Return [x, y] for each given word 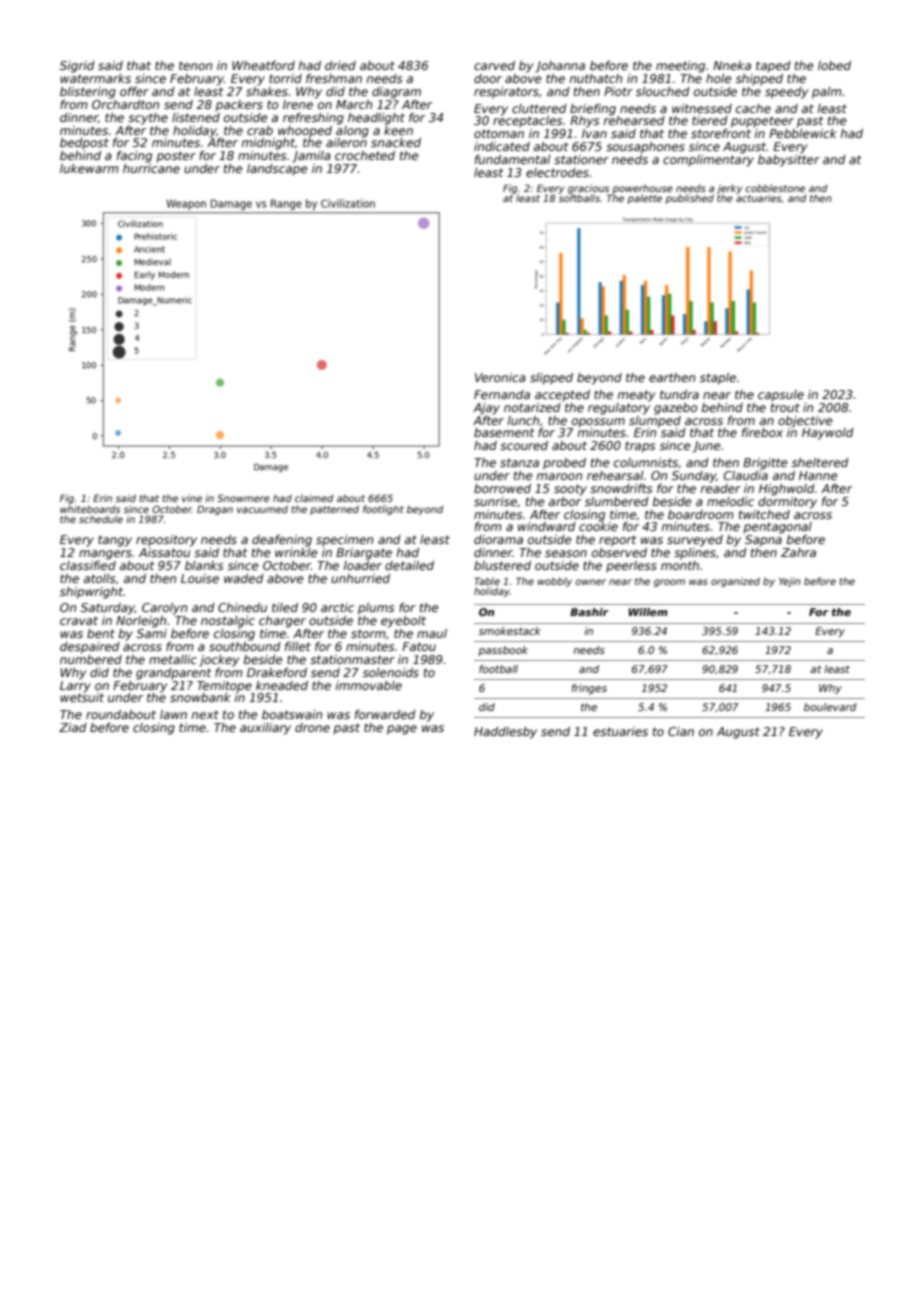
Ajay [486, 409]
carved [494, 65]
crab [260, 130]
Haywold [828, 434]
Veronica [500, 377]
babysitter [789, 161]
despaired [90, 648]
